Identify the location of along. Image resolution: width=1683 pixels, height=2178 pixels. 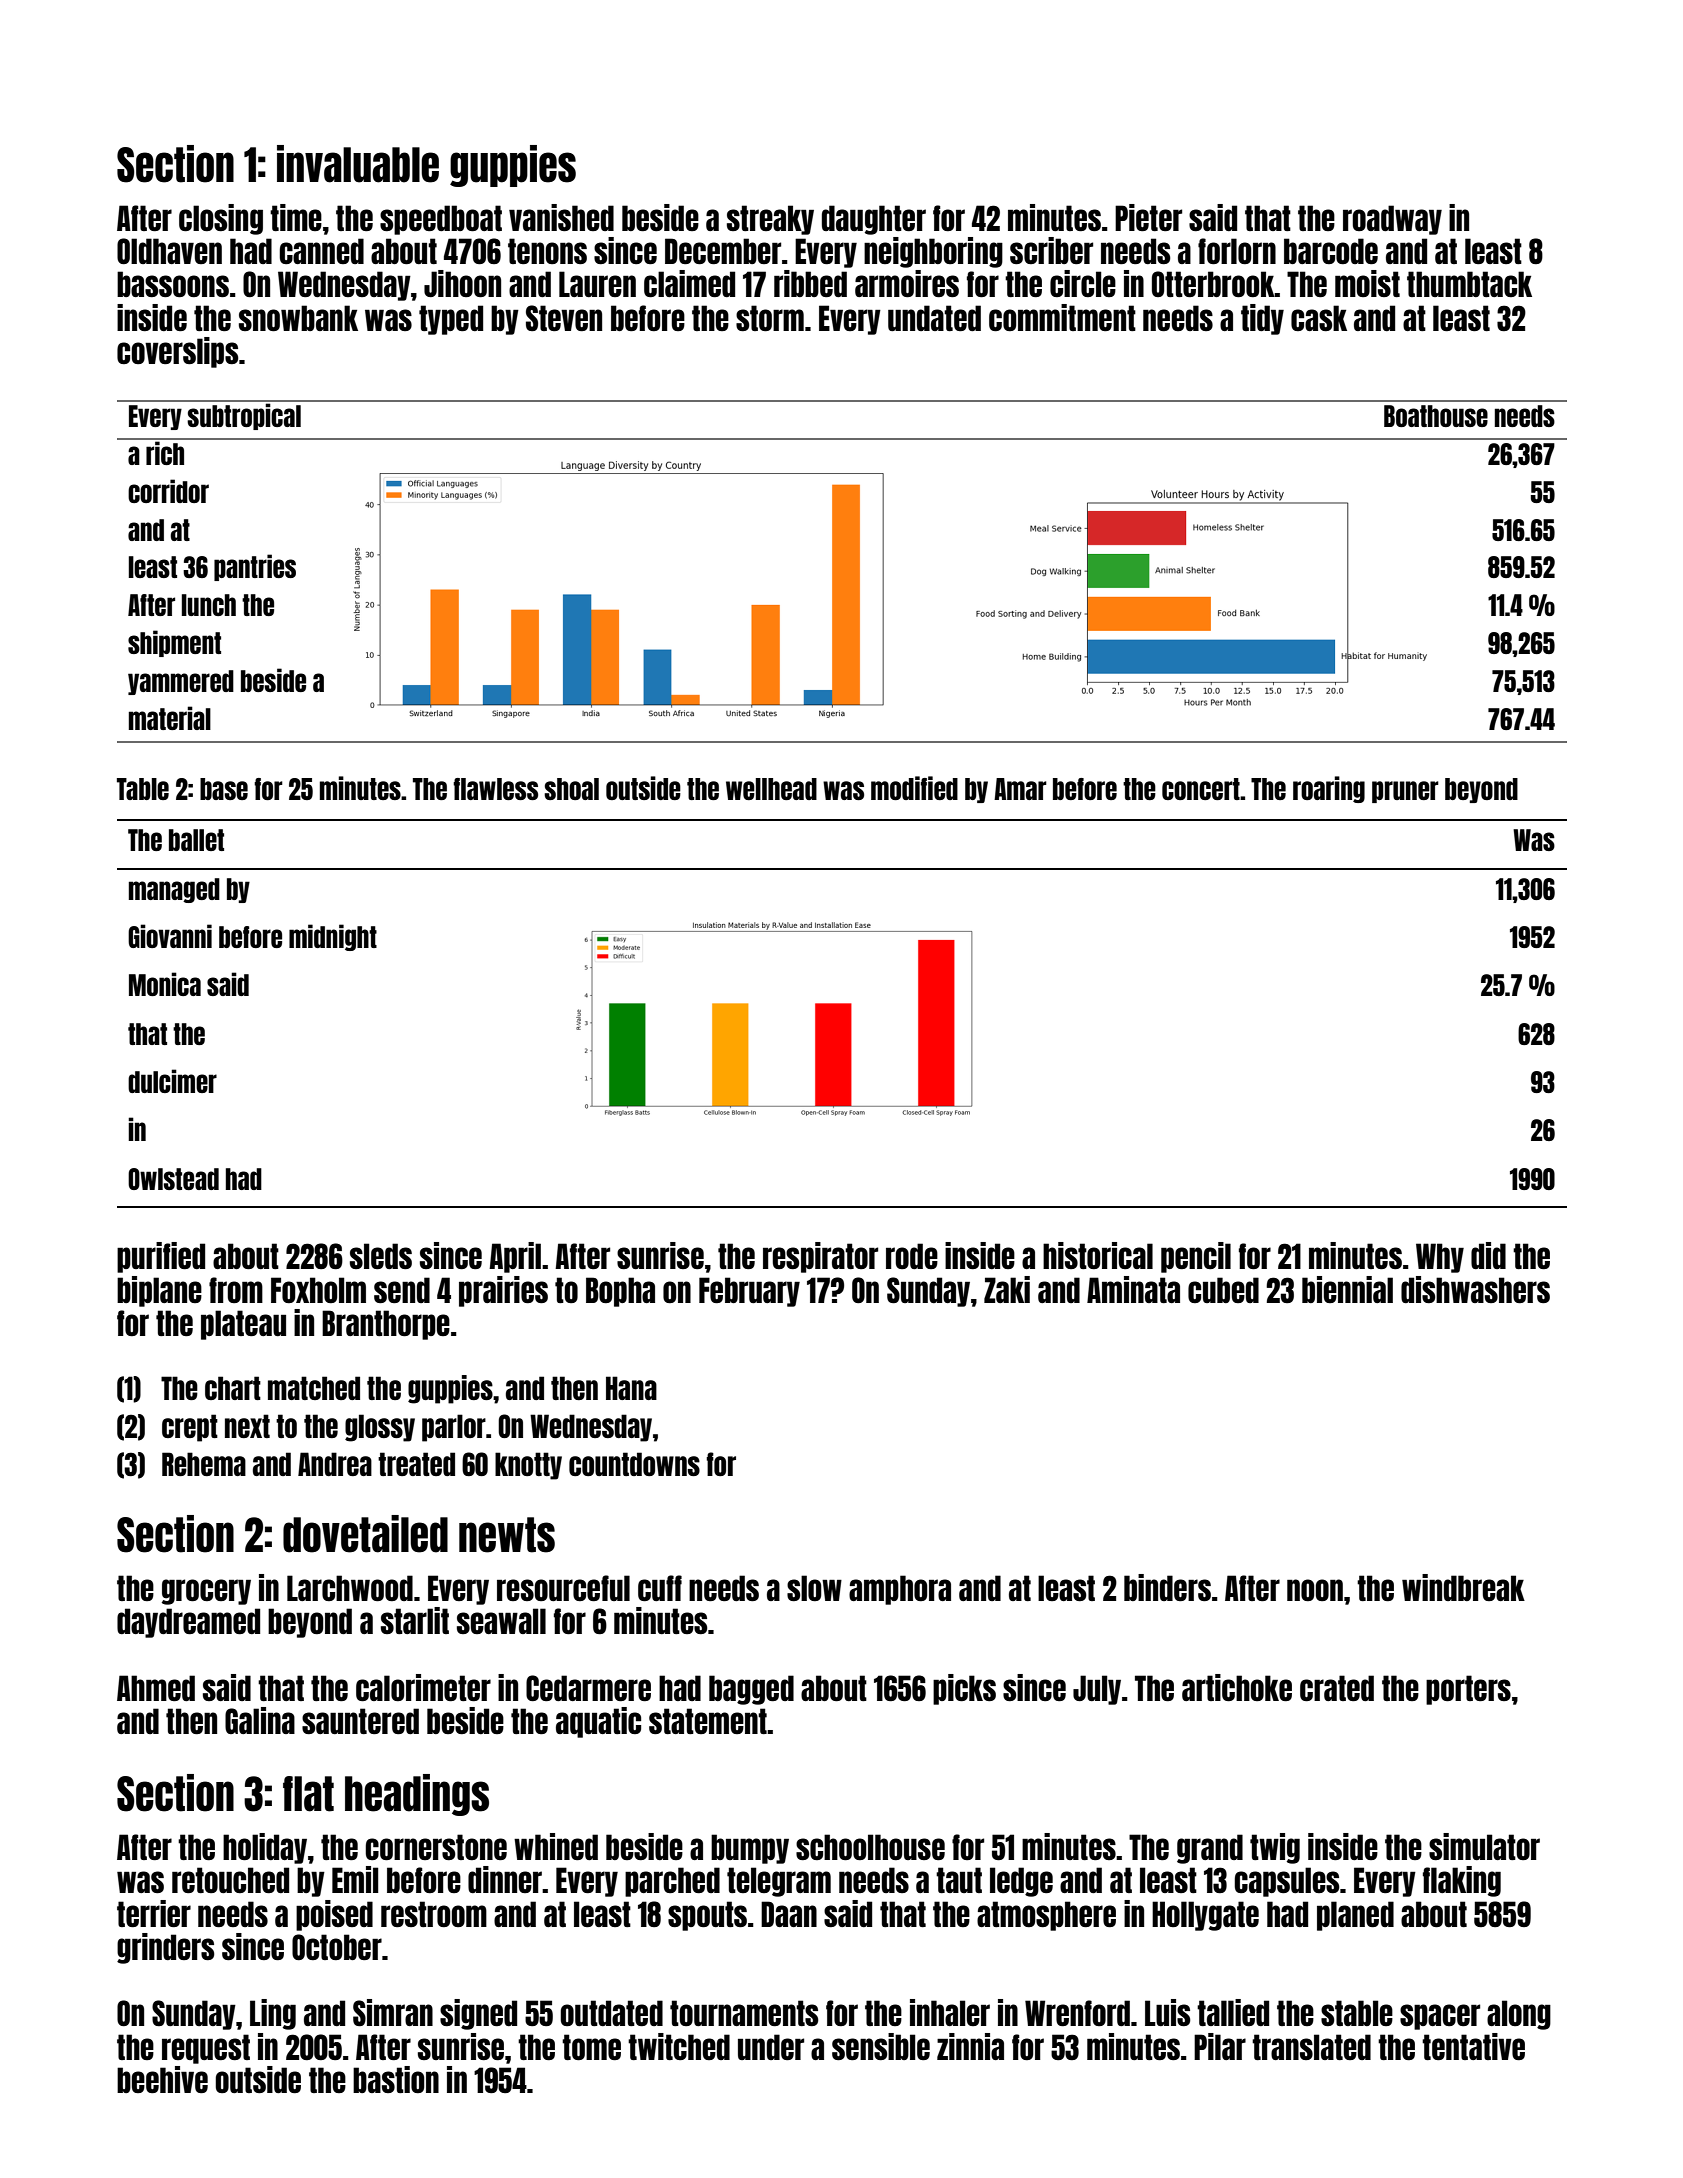
(1519, 2015).
